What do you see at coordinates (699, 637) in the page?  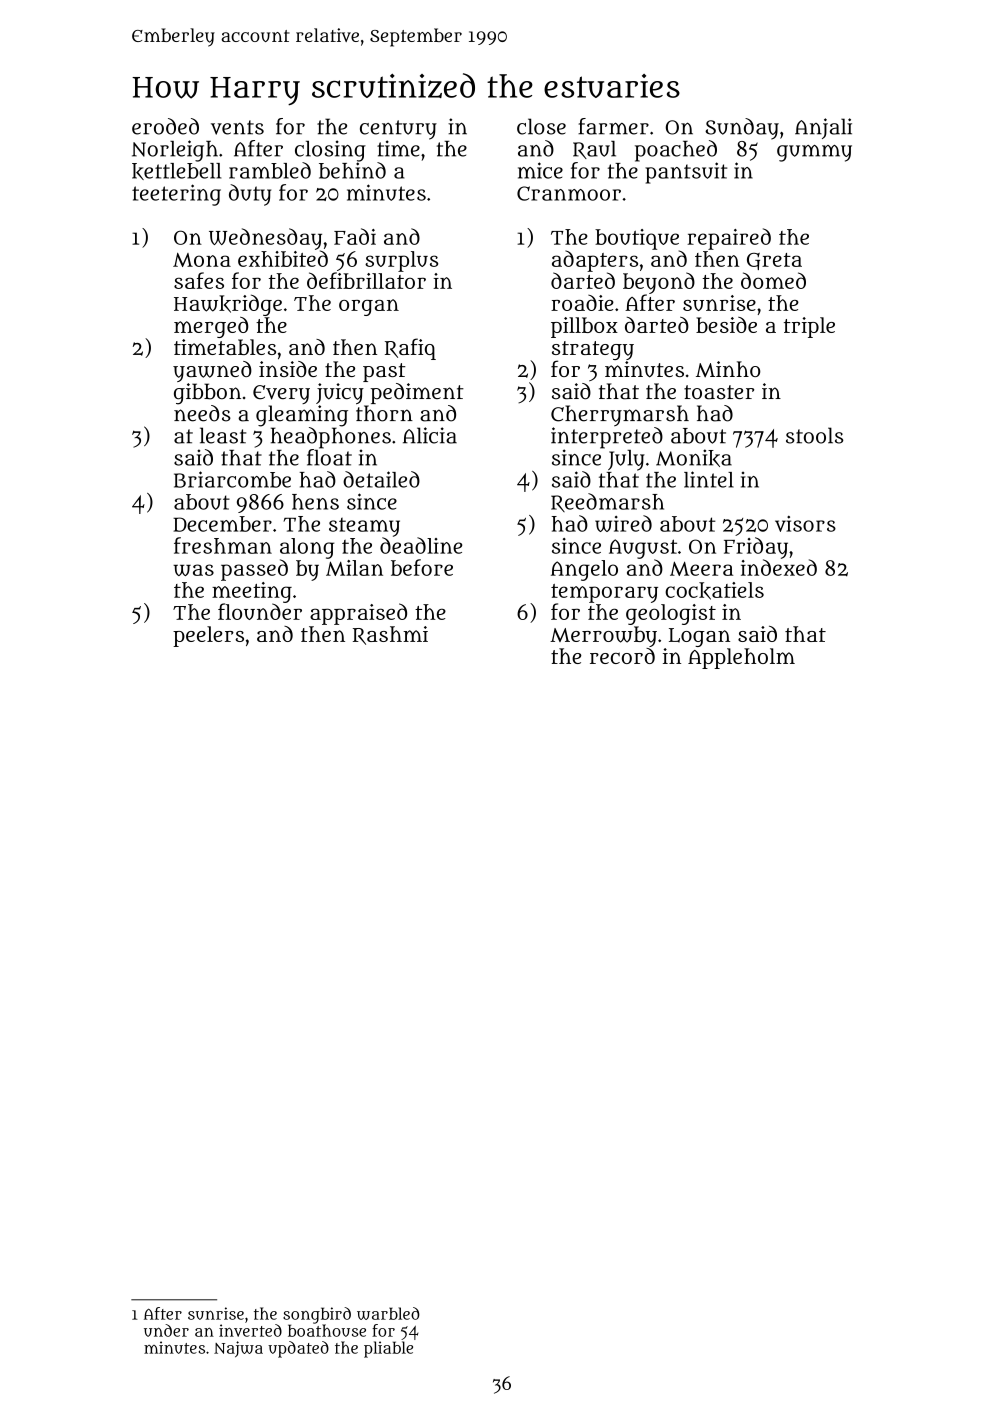 I see `Logan` at bounding box center [699, 637].
